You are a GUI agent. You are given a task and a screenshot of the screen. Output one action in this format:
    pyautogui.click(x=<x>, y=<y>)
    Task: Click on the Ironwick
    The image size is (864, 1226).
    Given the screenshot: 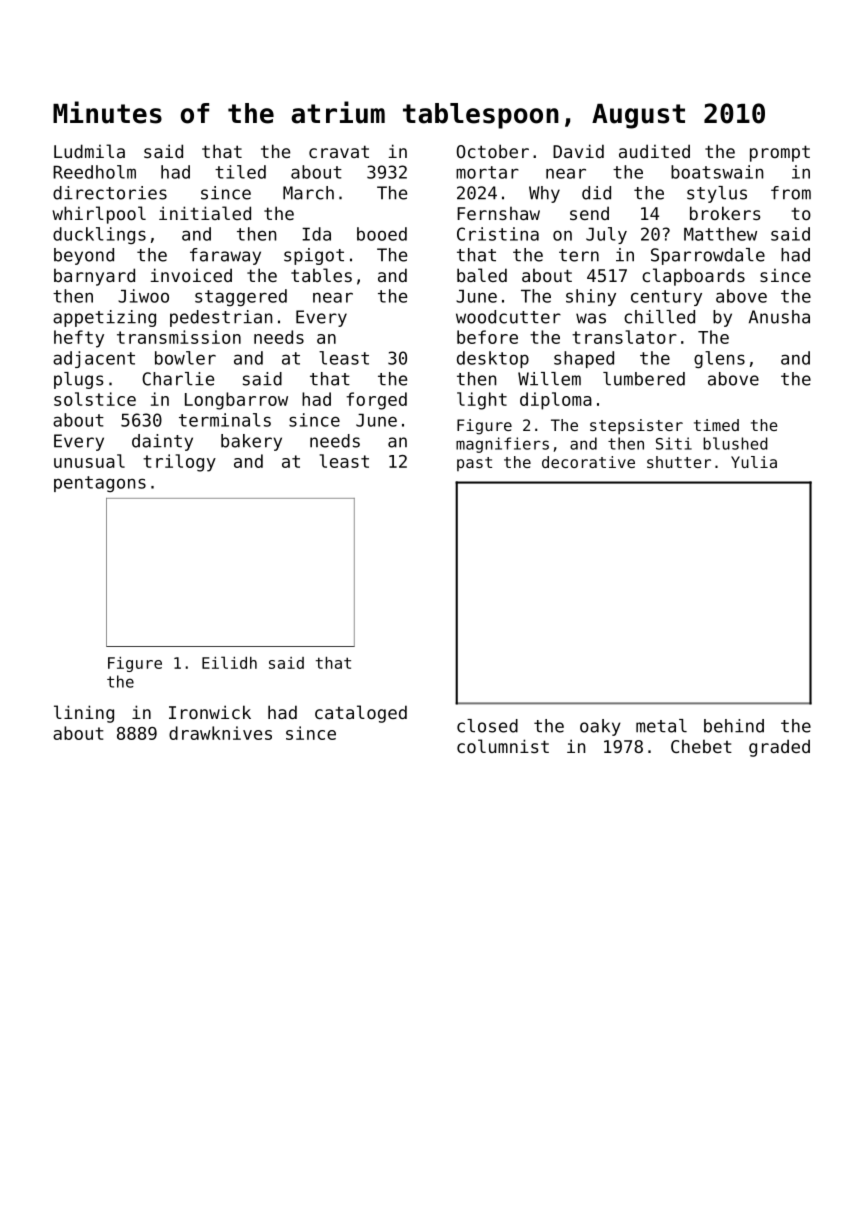 What is the action you would take?
    pyautogui.click(x=210, y=712)
